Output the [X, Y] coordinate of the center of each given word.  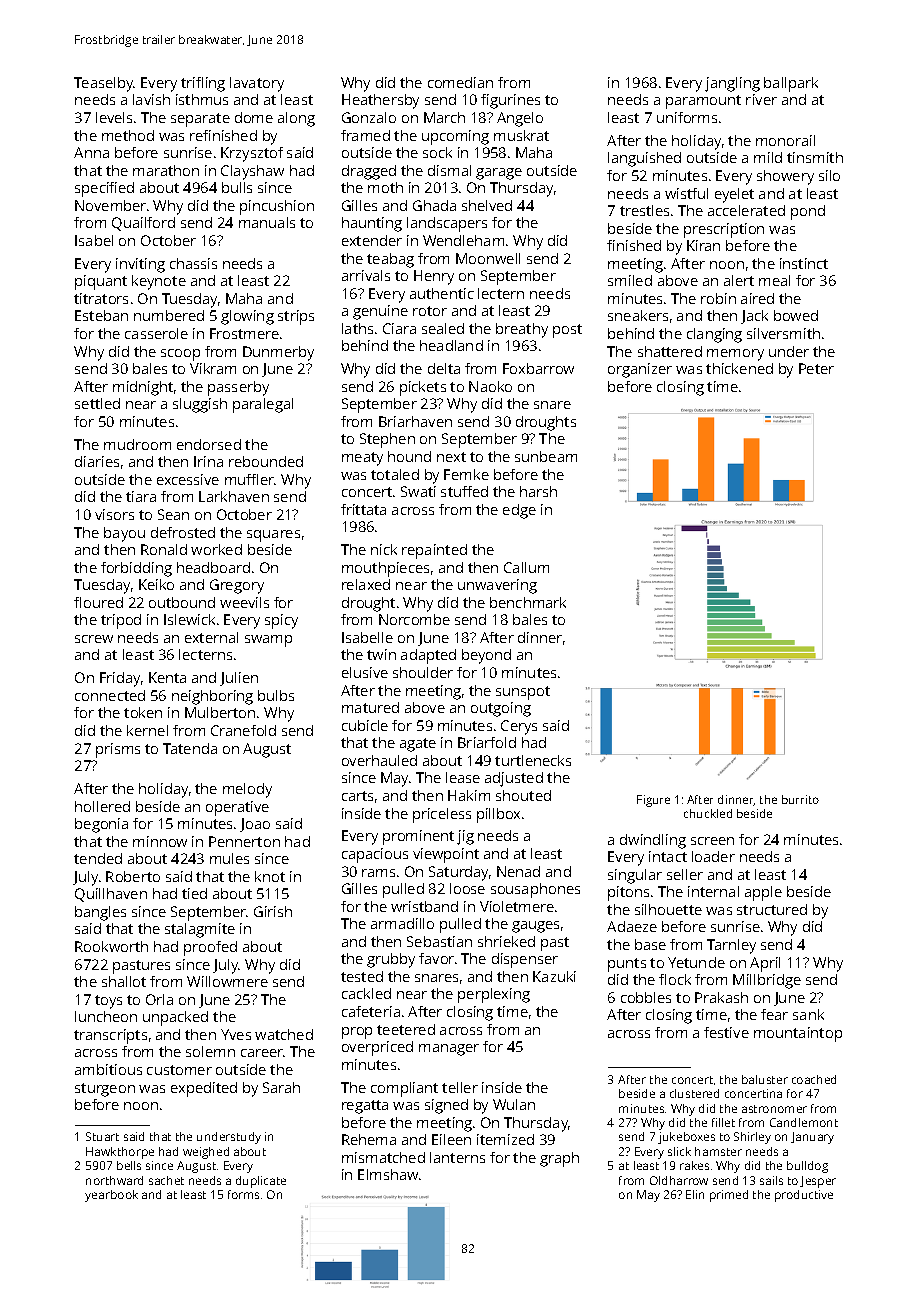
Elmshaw [388, 1174]
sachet [166, 1180]
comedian [460, 82]
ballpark [791, 84]
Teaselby [104, 84]
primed [729, 1196]
